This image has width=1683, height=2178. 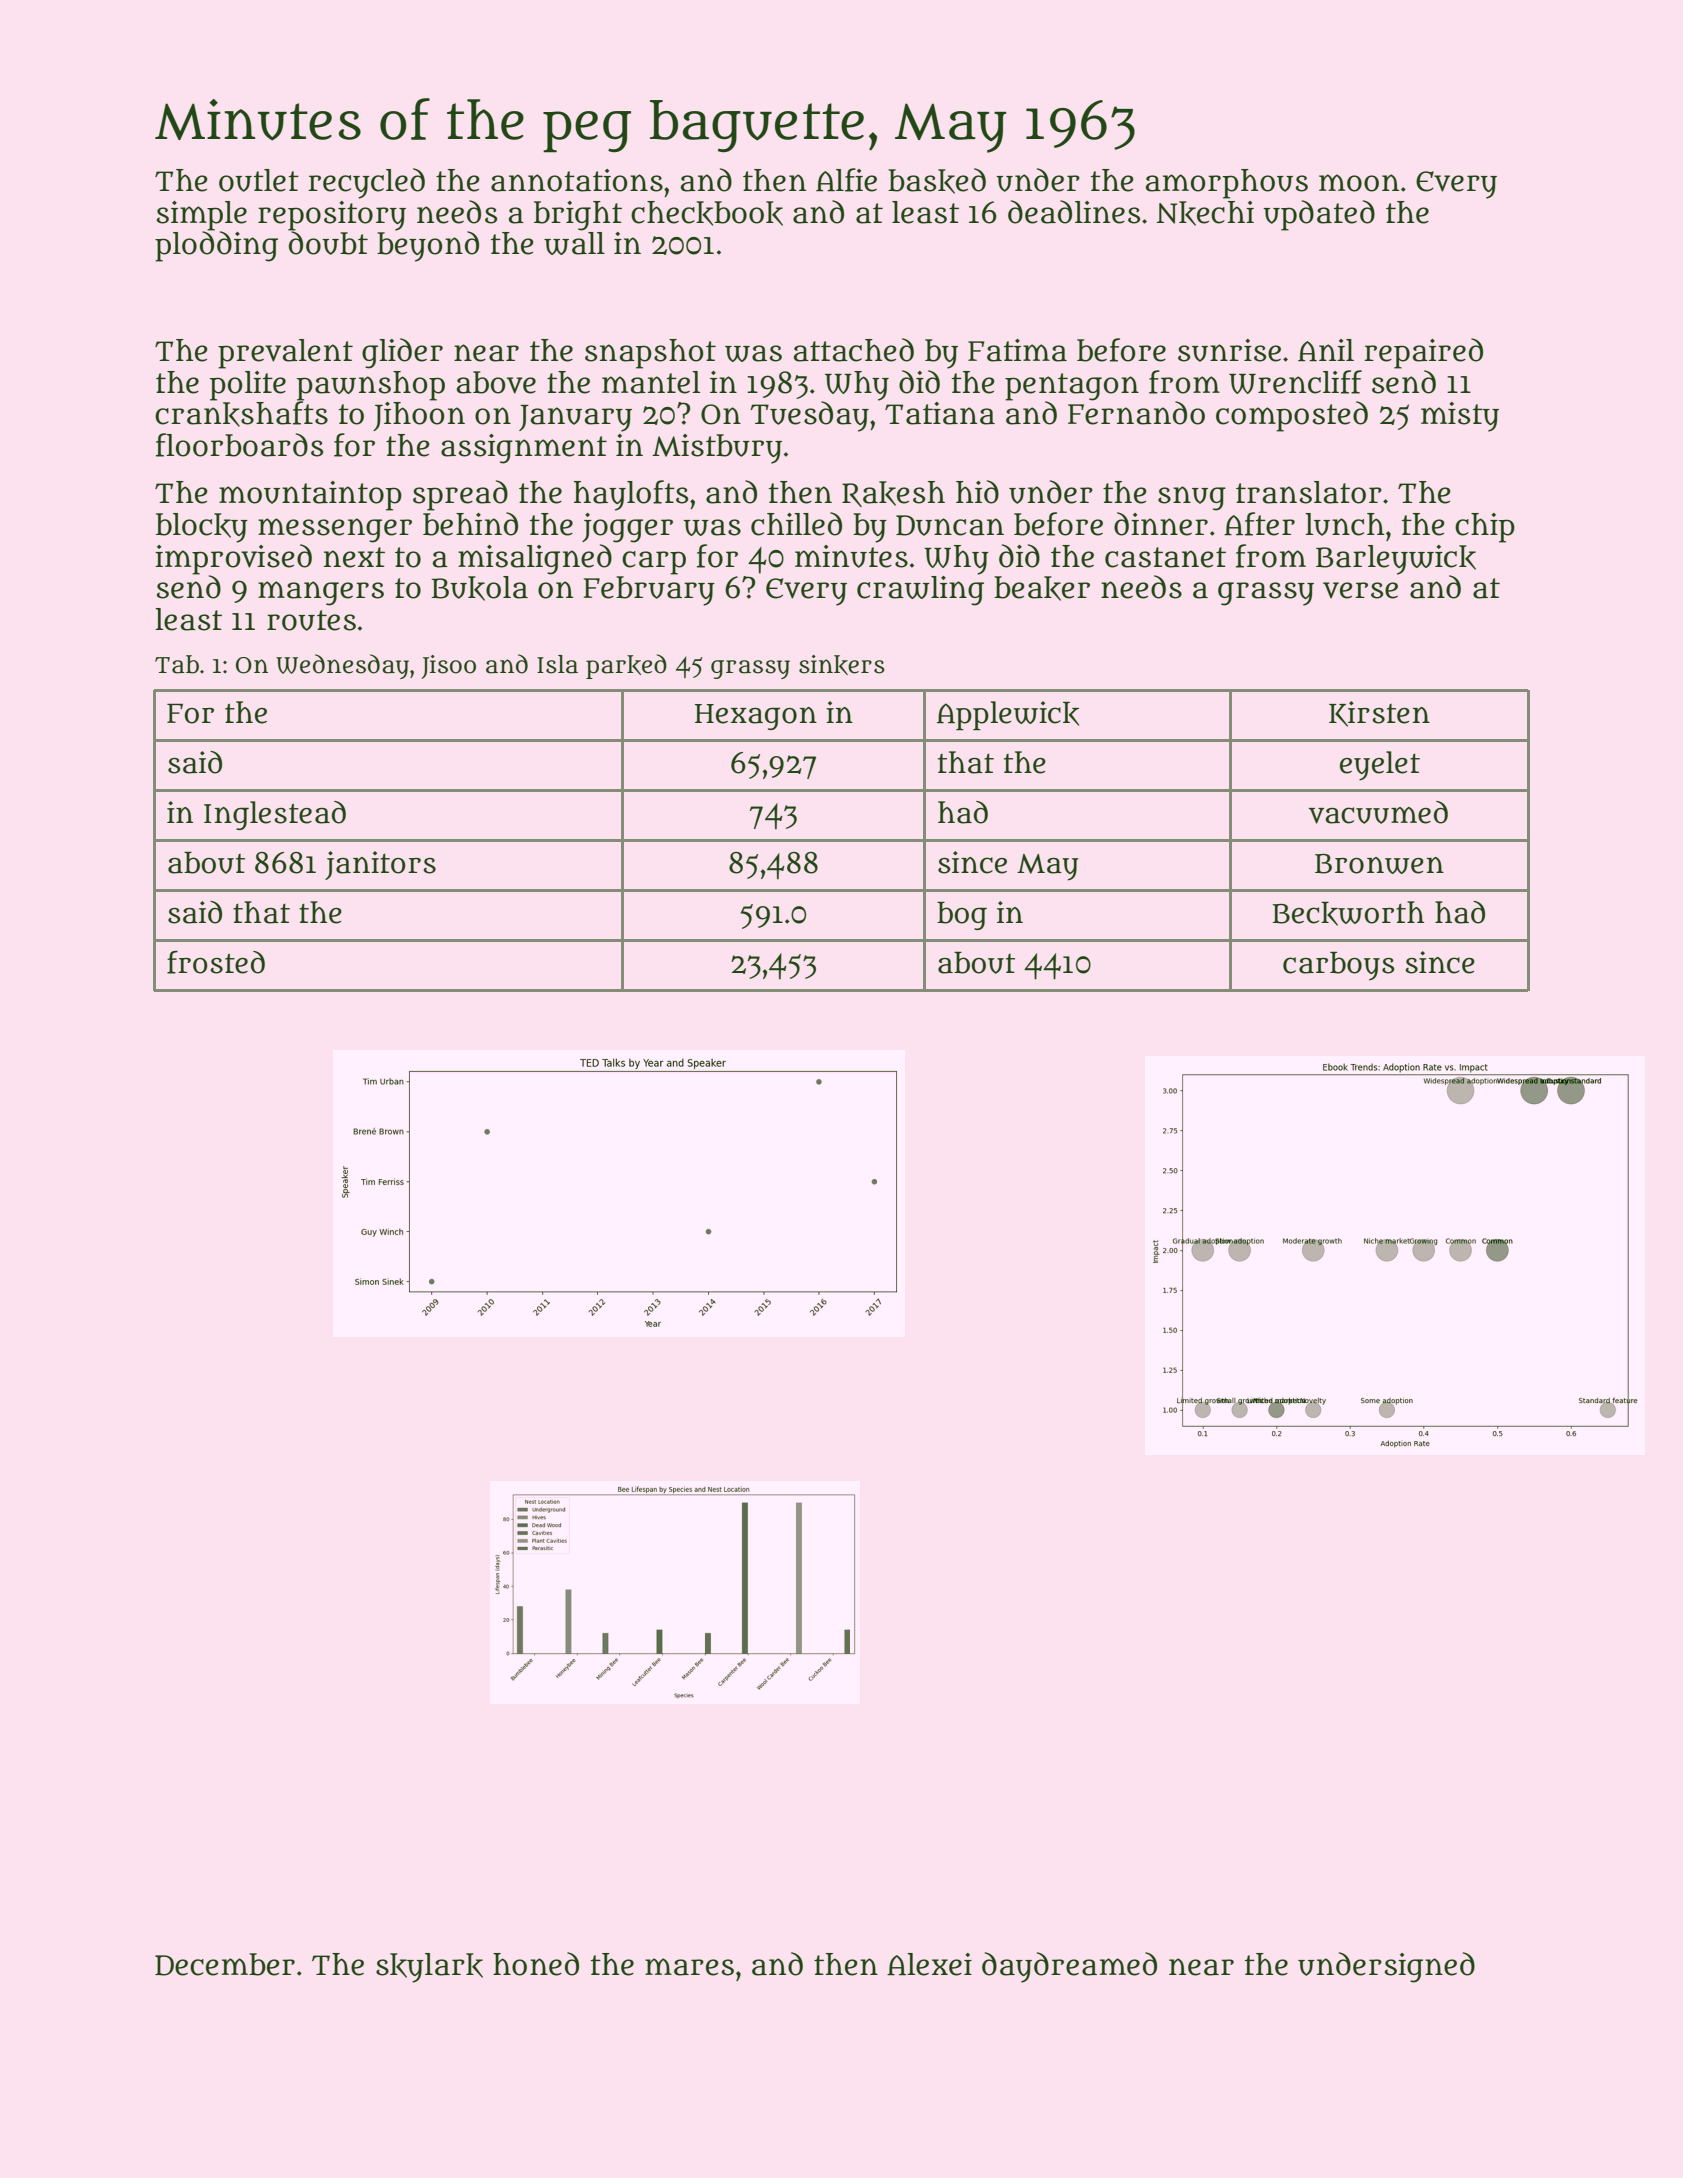 I want to click on janitors, so click(x=380, y=865).
